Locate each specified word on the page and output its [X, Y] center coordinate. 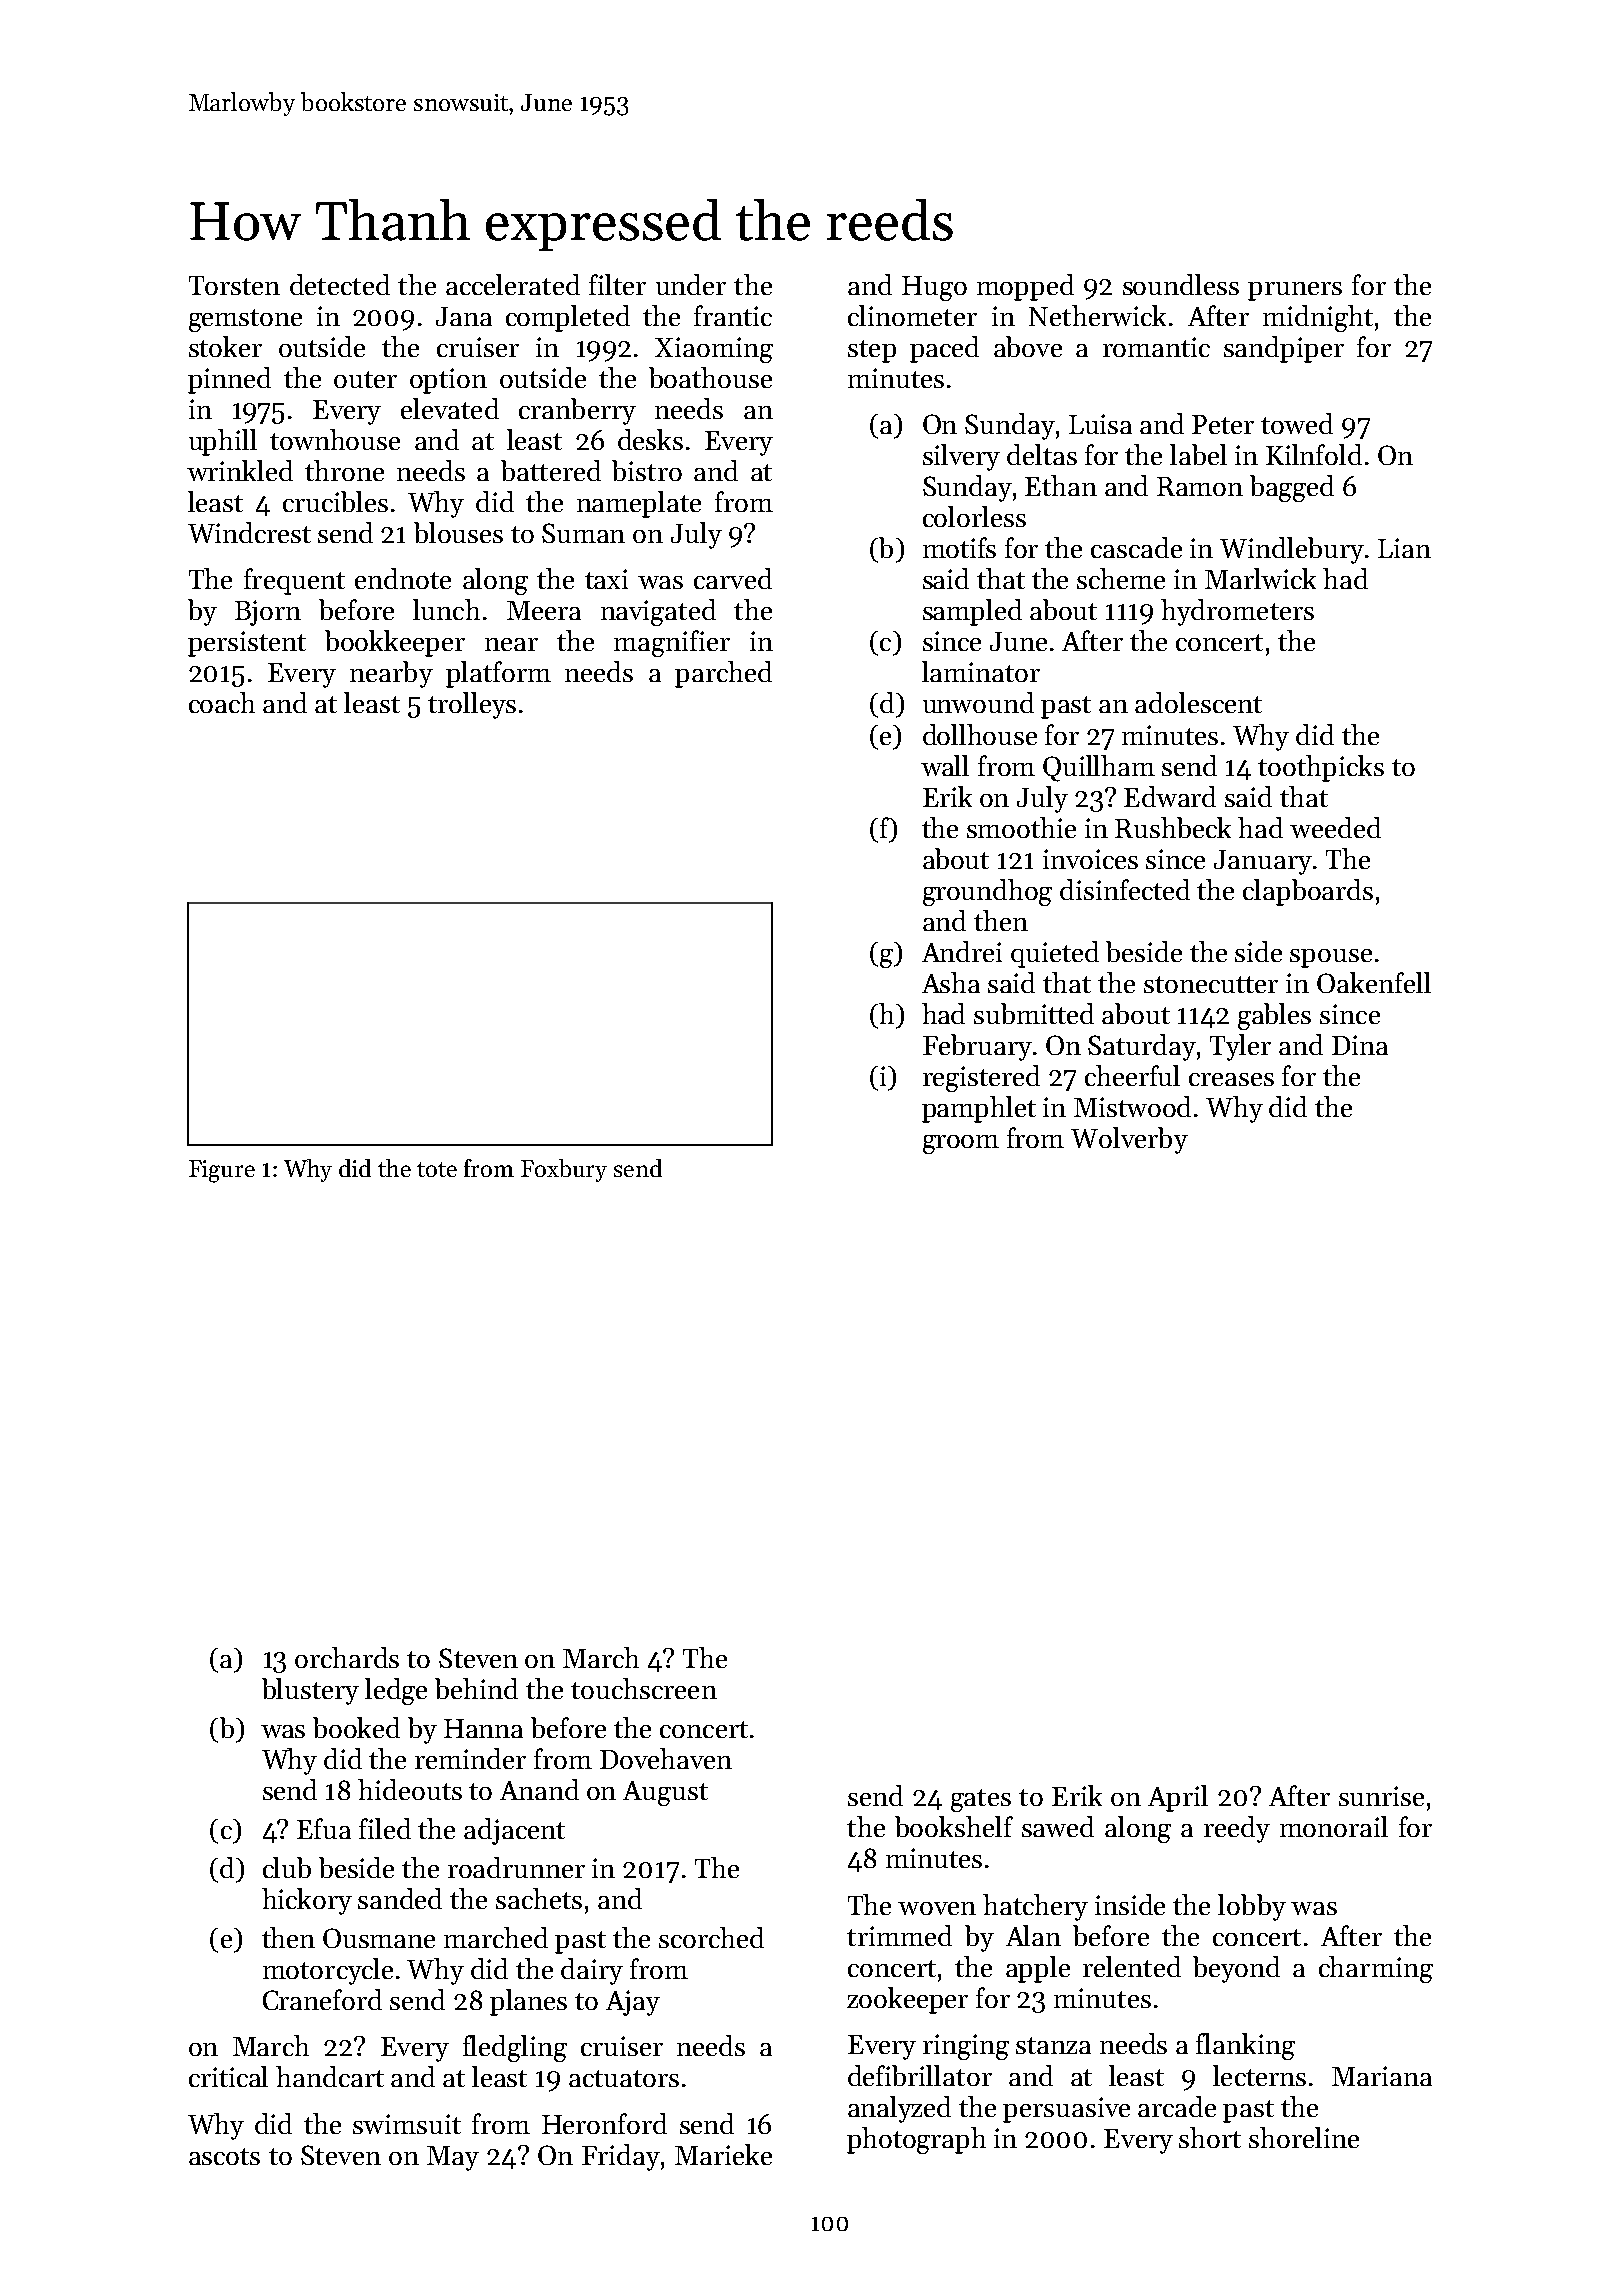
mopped [1025, 287]
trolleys [472, 705]
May [453, 2158]
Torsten [234, 285]
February [977, 1047]
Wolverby [1129, 1140]
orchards [347, 1657]
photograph [916, 2140]
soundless [1181, 284]
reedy [1237, 1829]
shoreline [1304, 2137]
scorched [711, 1937]
